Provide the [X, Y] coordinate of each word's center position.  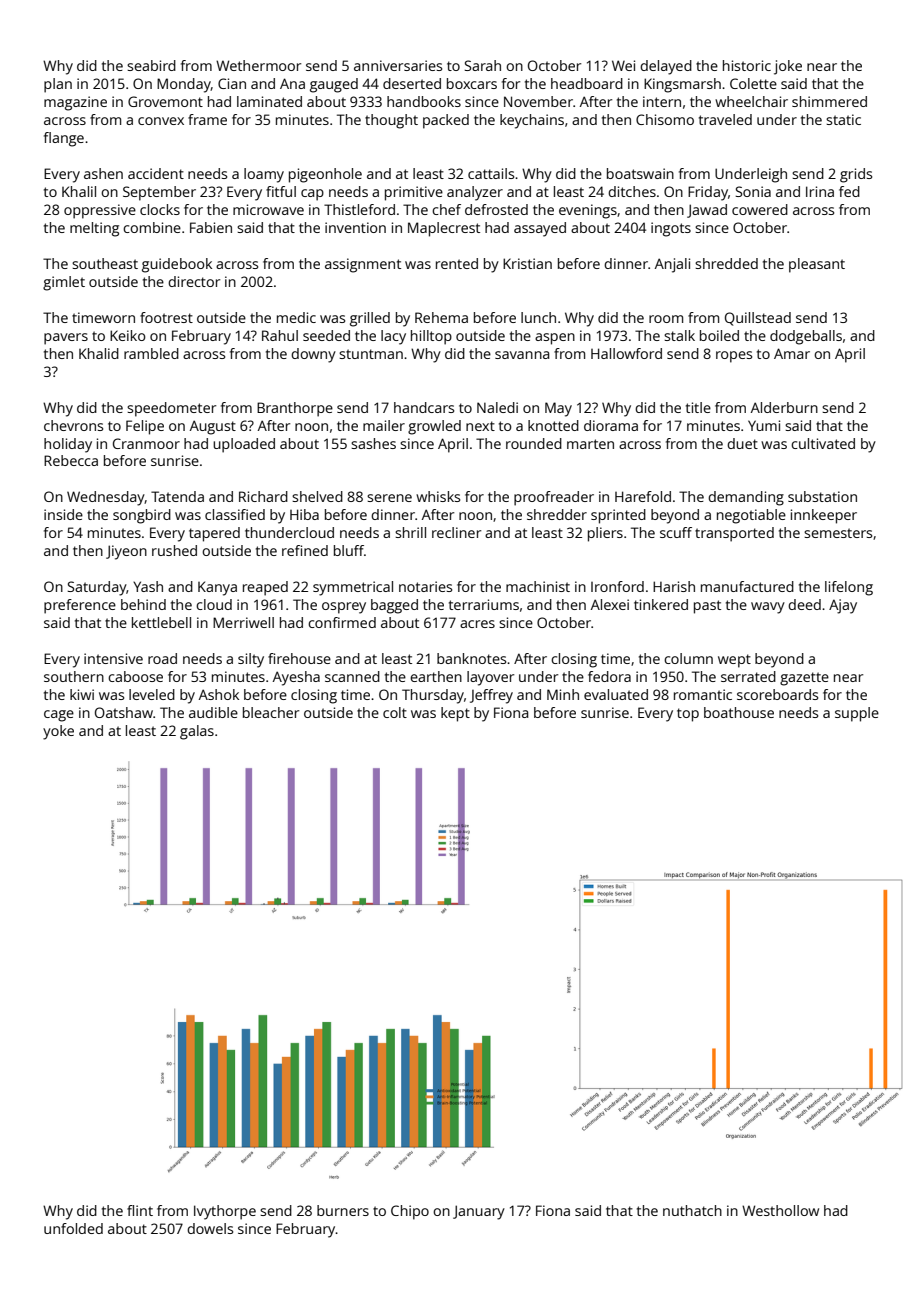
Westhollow [780, 1210]
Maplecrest [444, 229]
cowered [760, 209]
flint [140, 1210]
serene [389, 498]
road [162, 658]
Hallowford [626, 353]
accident [156, 173]
